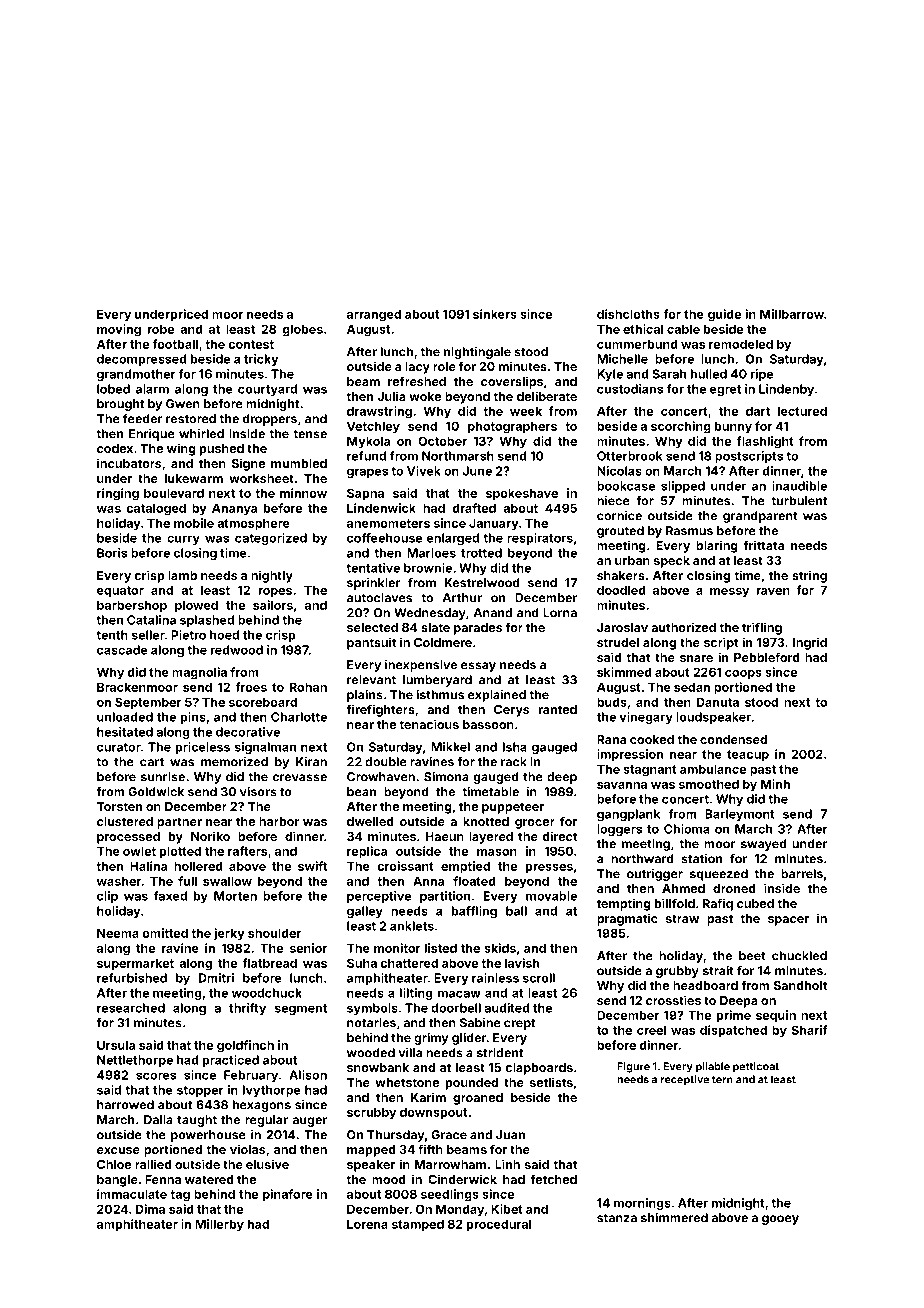 The image size is (924, 1308). What do you see at coordinates (112, 635) in the screenshot?
I see `tenth` at bounding box center [112, 635].
